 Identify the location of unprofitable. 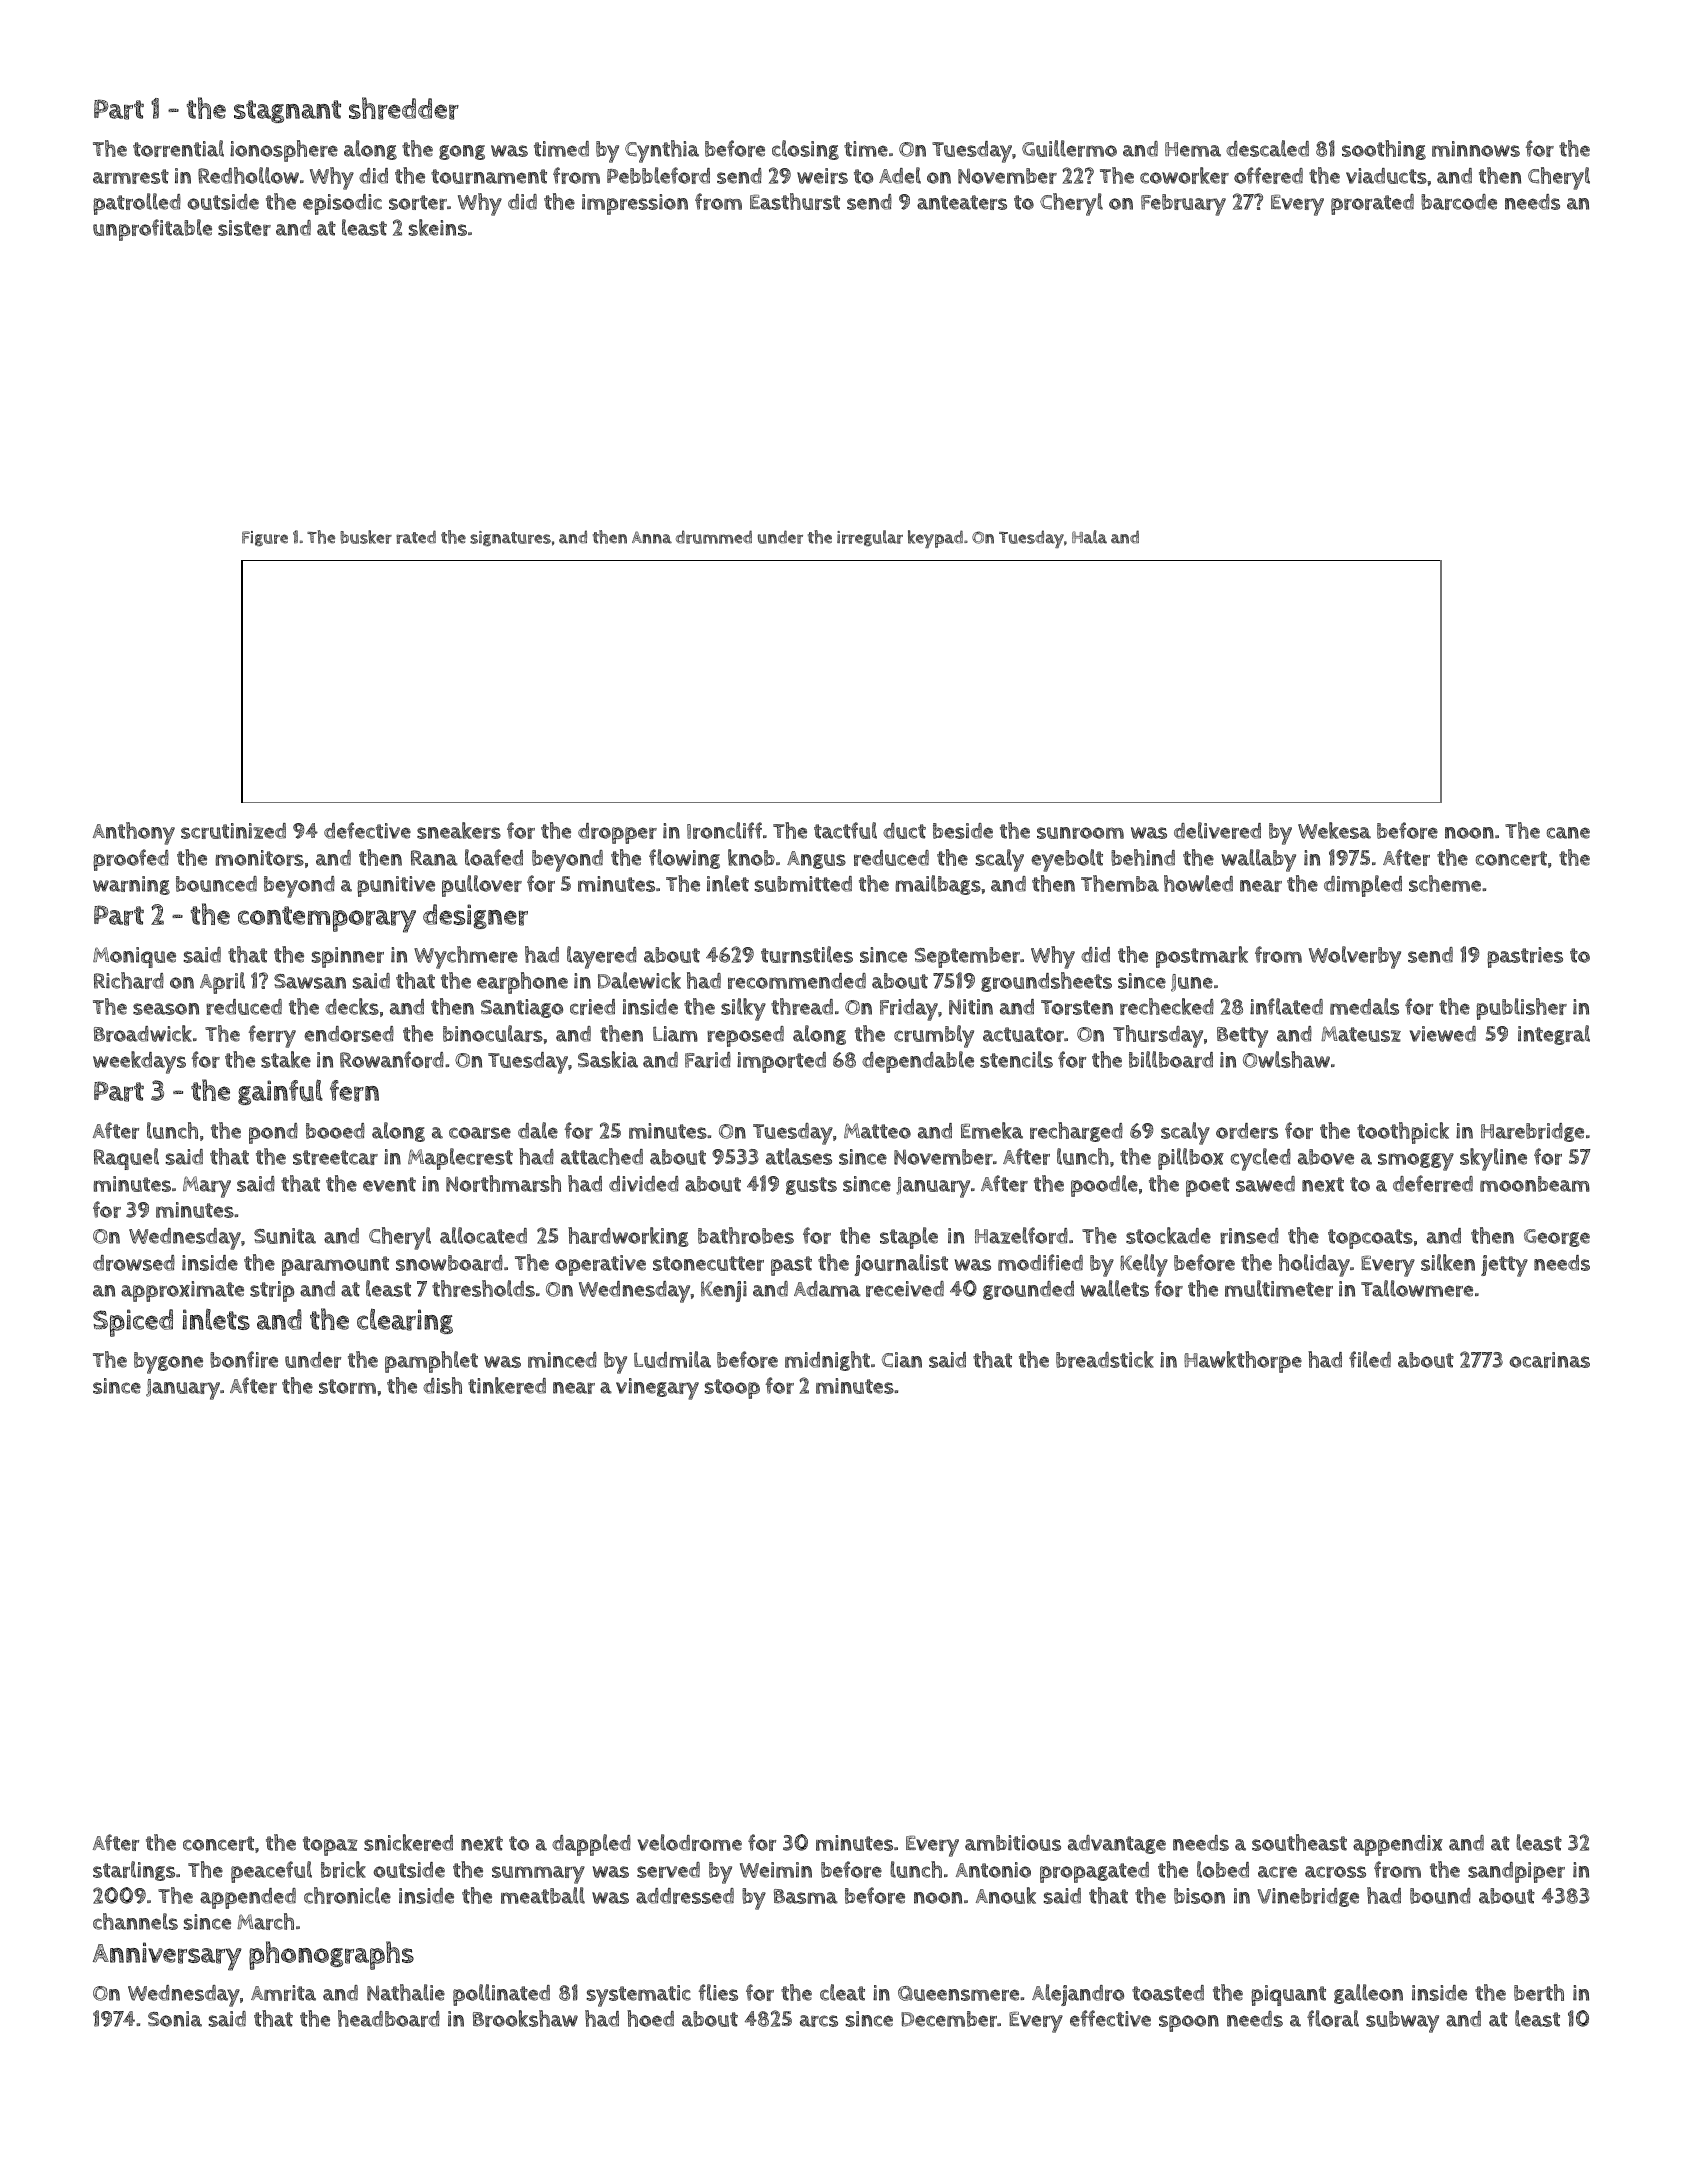
(152, 230).
